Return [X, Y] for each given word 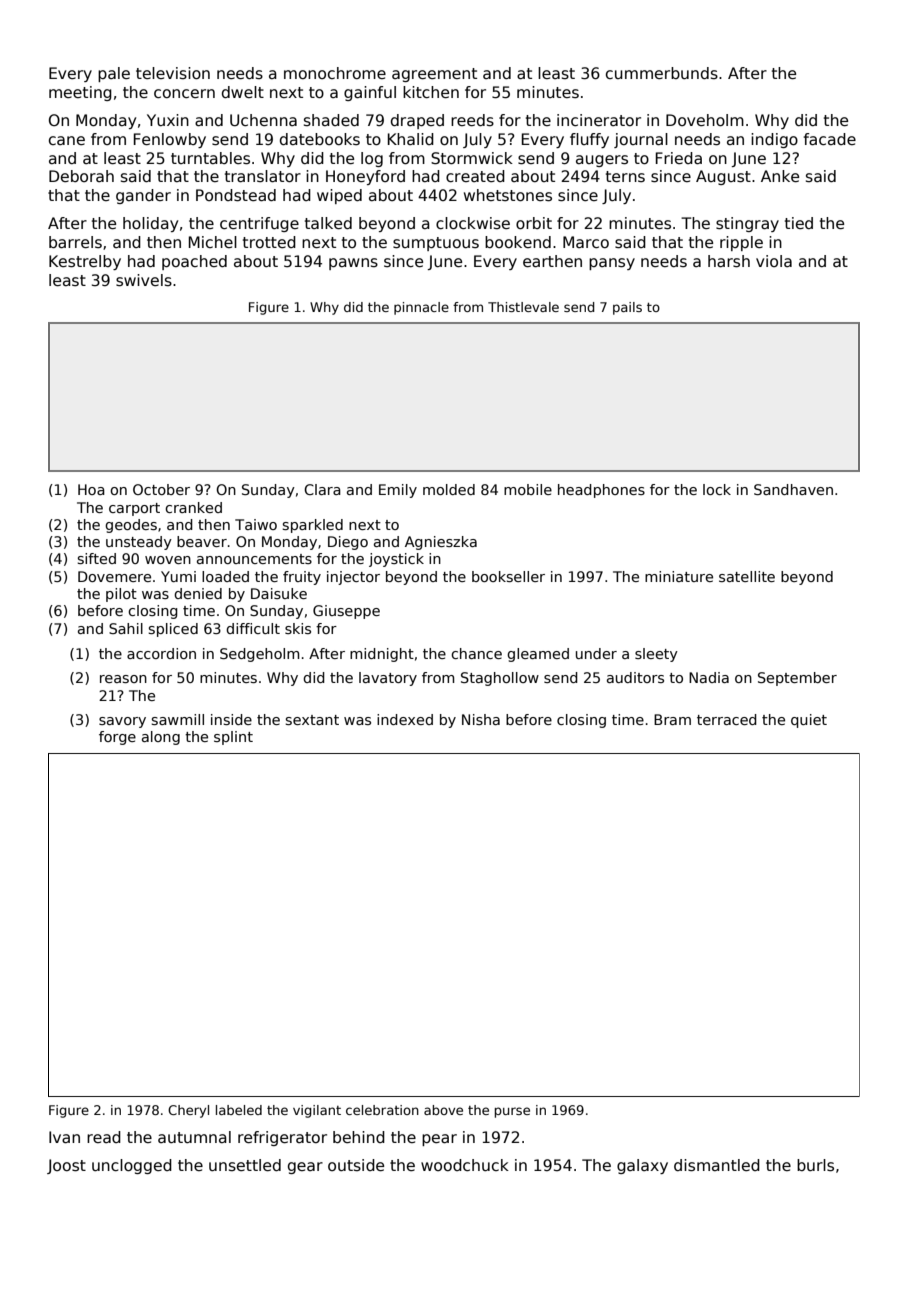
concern [184, 93]
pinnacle [421, 308]
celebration [382, 1110]
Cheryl [188, 1111]
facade [830, 139]
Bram [672, 719]
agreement [434, 75]
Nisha [481, 719]
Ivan [64, 1137]
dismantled [717, 1165]
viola [774, 261]
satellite [747, 576]
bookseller [508, 576]
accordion [161, 653]
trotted [269, 242]
